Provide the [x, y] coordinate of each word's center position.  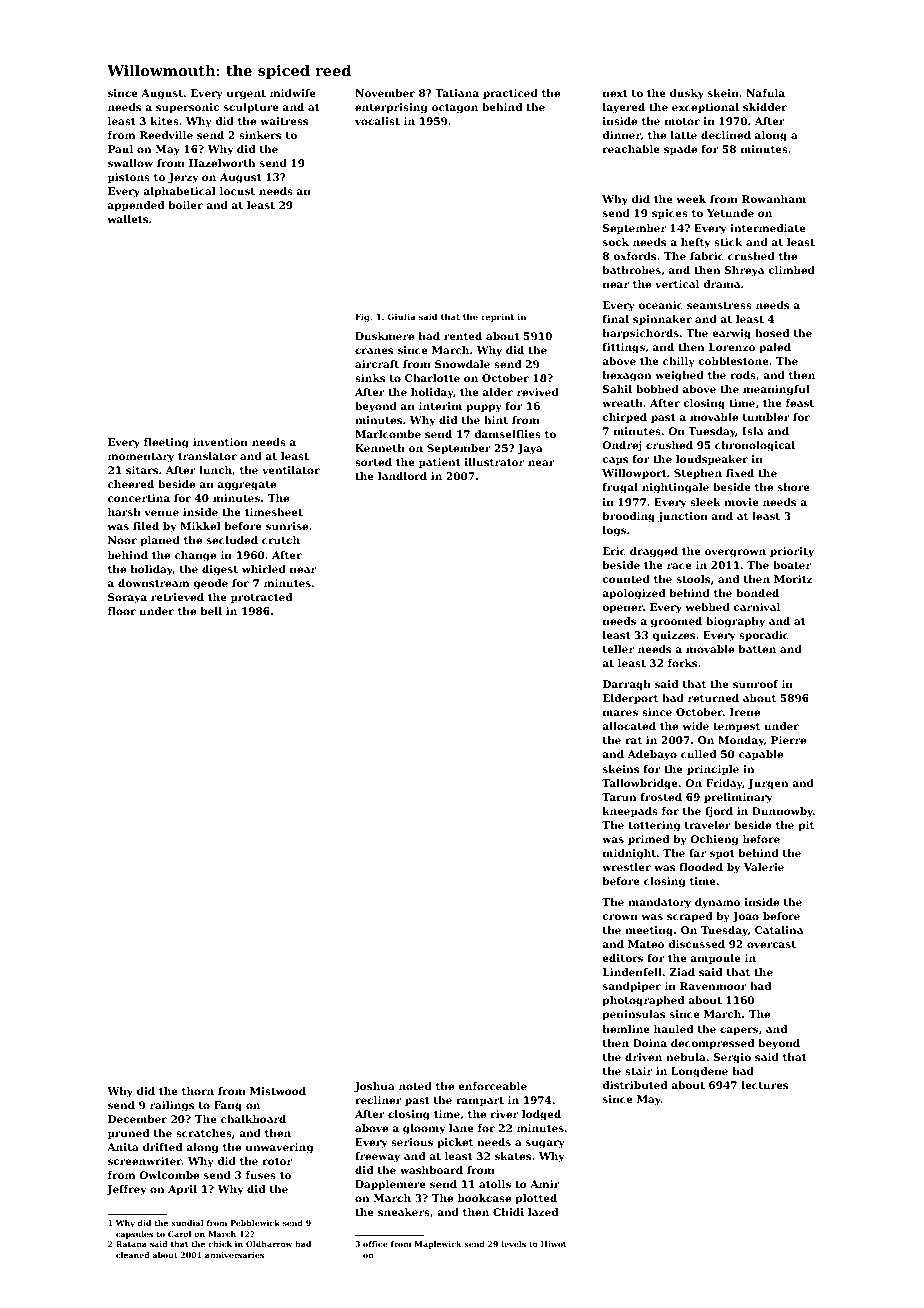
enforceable [492, 1086]
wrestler [626, 867]
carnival [756, 607]
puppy [484, 408]
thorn [198, 1091]
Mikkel [200, 526]
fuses [261, 1175]
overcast [771, 944]
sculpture [251, 108]
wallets [127, 219]
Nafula [765, 93]
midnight [629, 854]
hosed [772, 333]
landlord [402, 476]
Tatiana [457, 93]
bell [211, 611]
